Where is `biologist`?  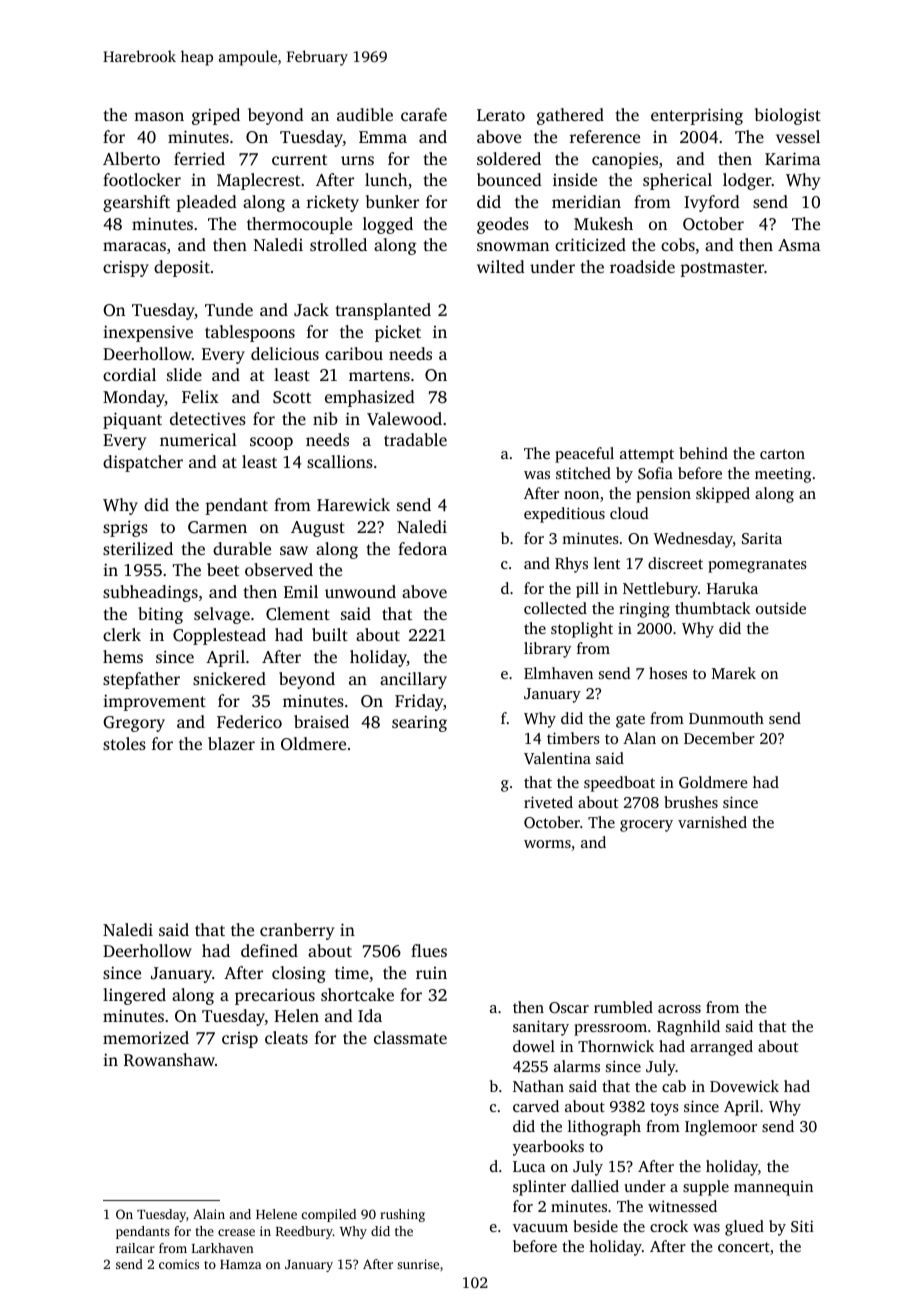 biologist is located at coordinates (788, 116).
